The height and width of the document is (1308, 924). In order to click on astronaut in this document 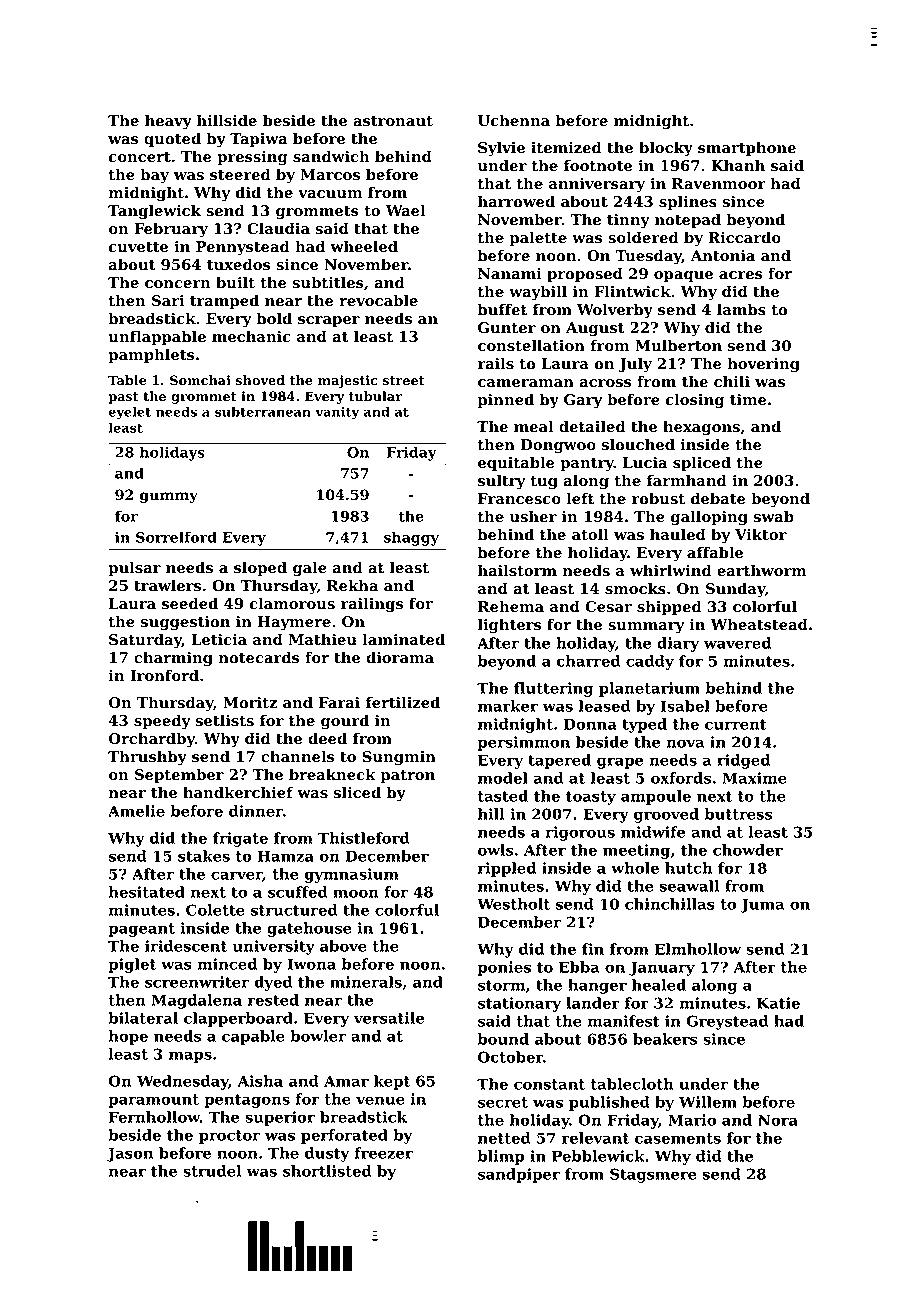, I will do `click(393, 121)`.
